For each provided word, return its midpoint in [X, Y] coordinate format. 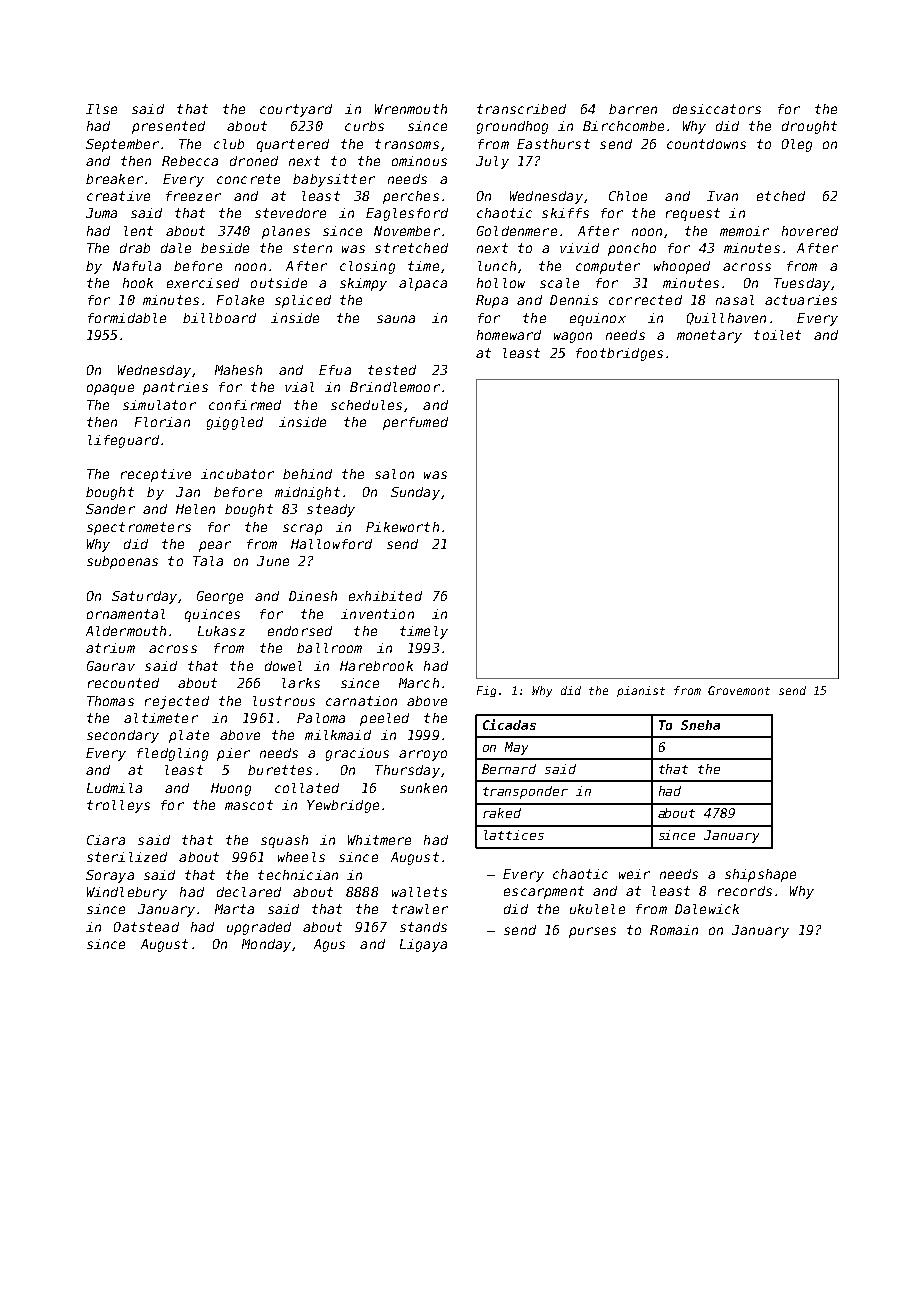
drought [809, 127]
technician [298, 875]
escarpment [544, 892]
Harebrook [376, 666]
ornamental [126, 614]
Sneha [700, 725]
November [407, 231]
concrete [248, 179]
